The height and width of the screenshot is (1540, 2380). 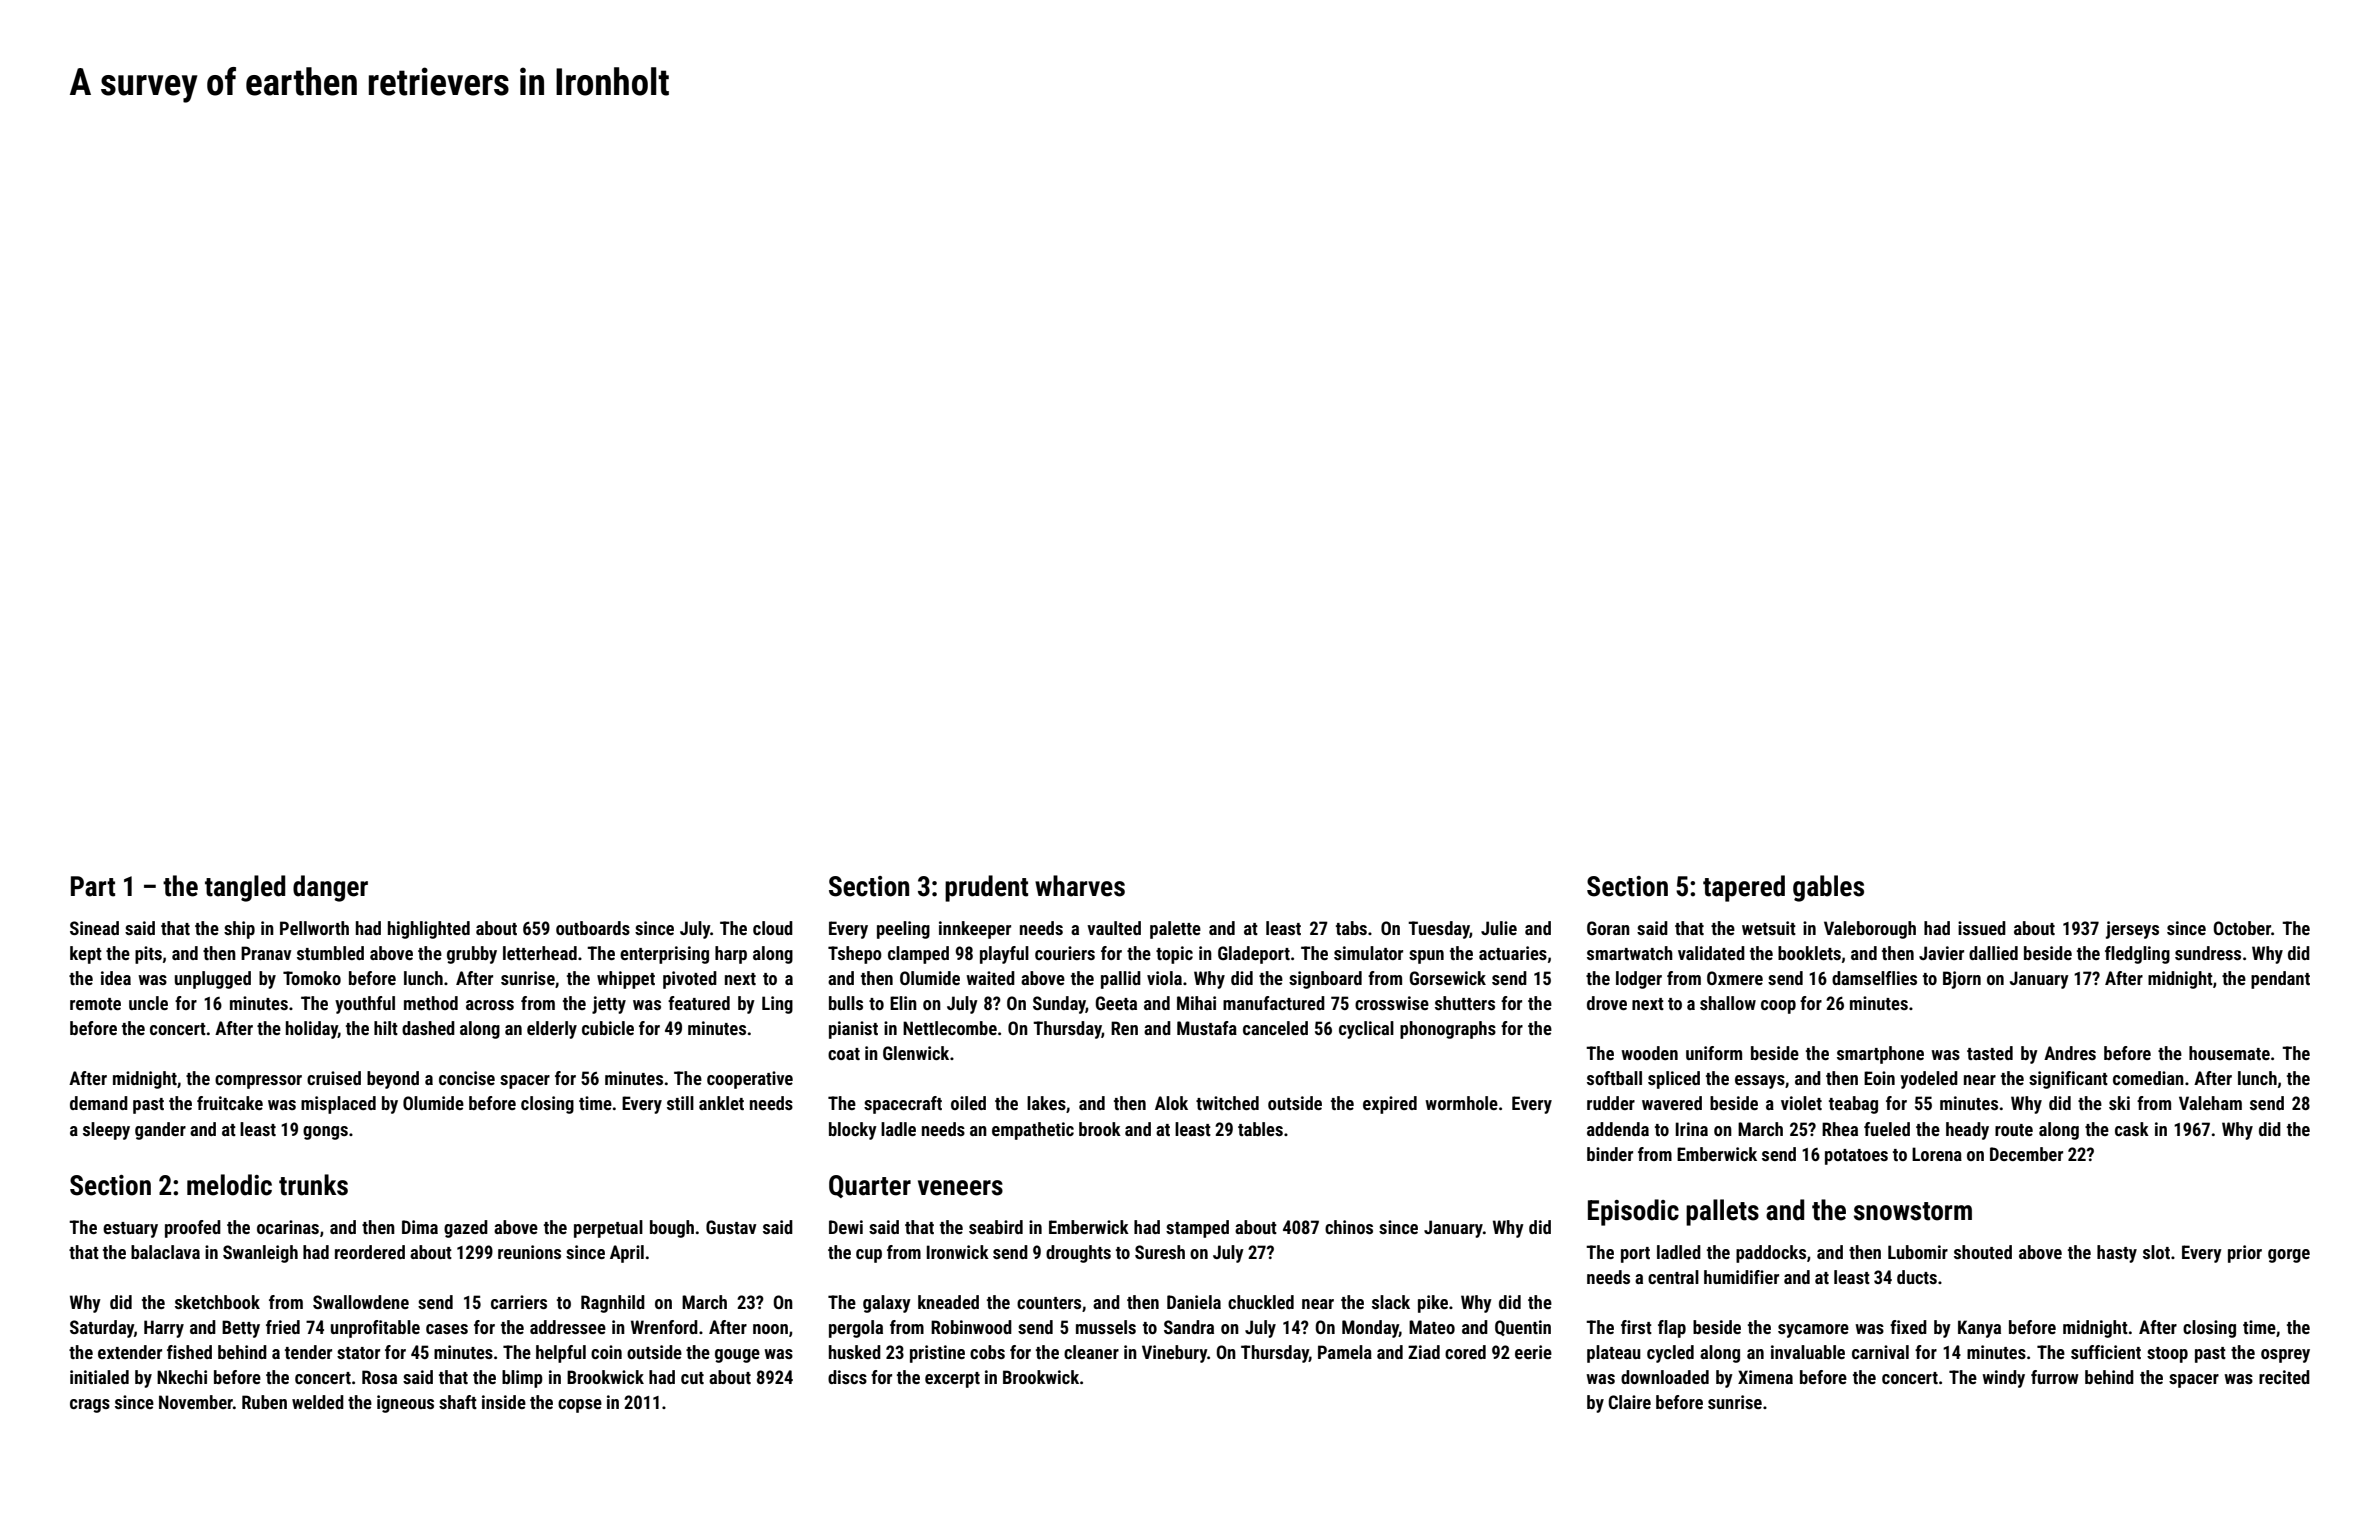 I want to click on December, so click(x=2026, y=1154).
